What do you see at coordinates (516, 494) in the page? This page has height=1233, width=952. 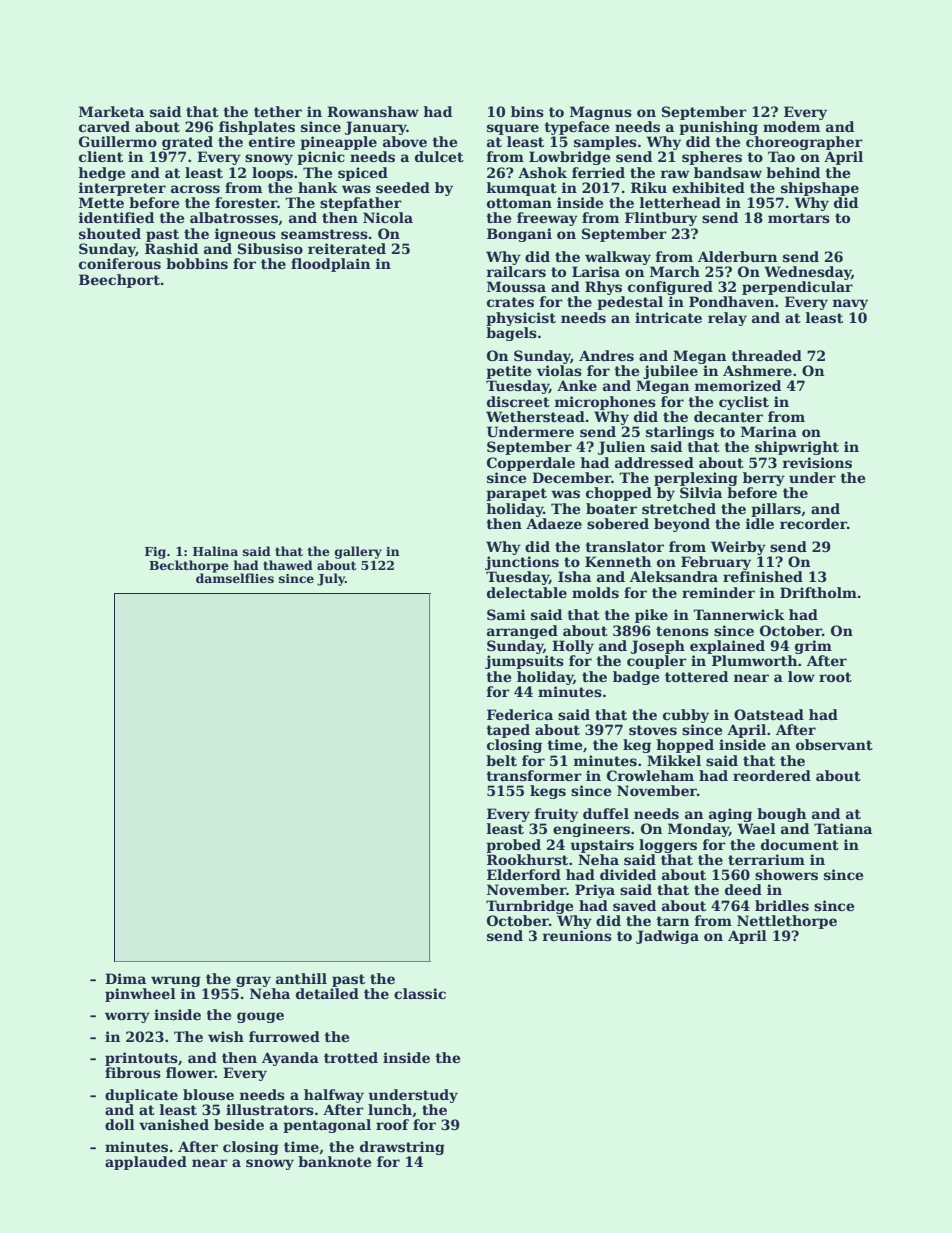 I see `parapet` at bounding box center [516, 494].
